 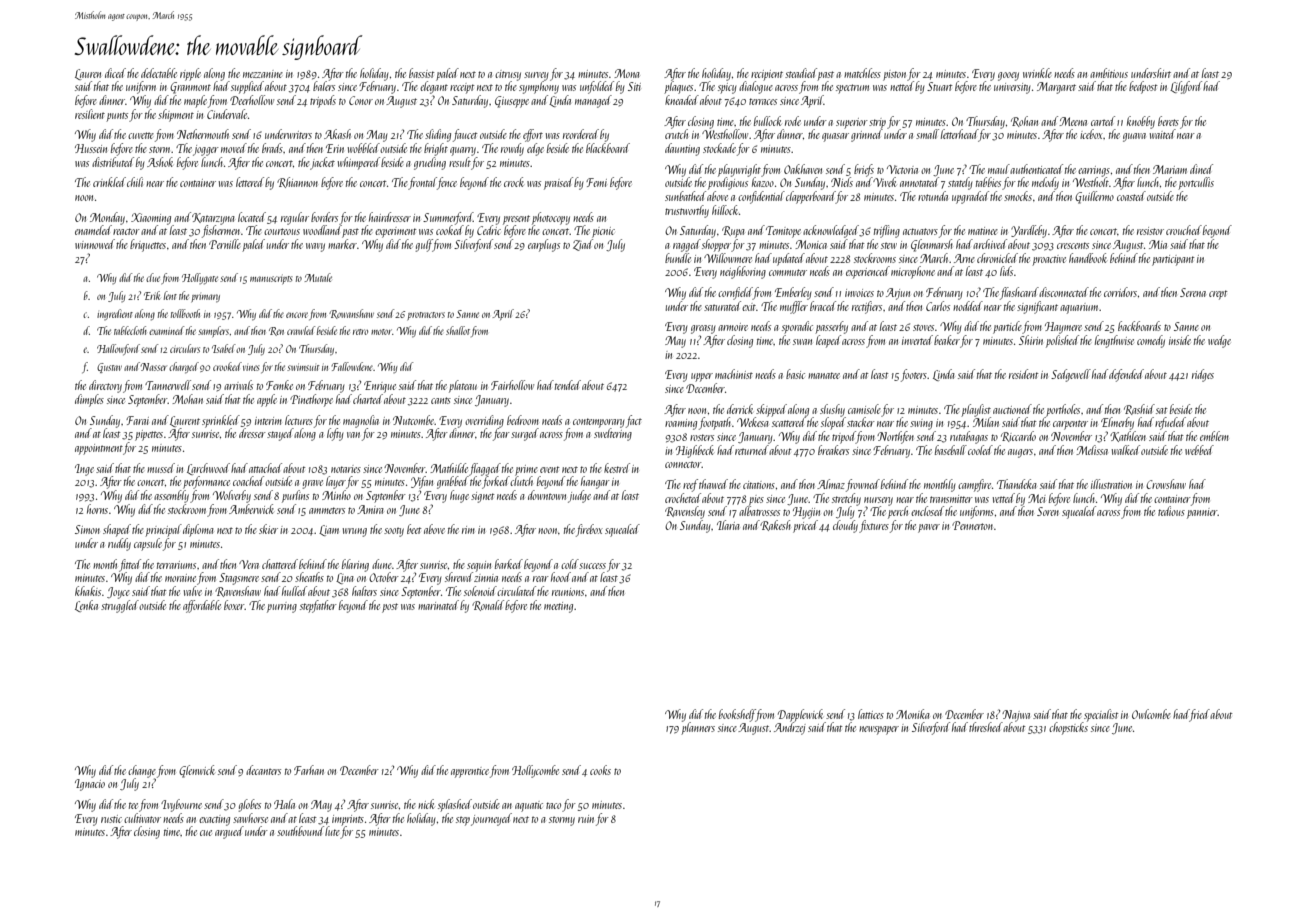 I want to click on crept, so click(x=1218, y=295).
